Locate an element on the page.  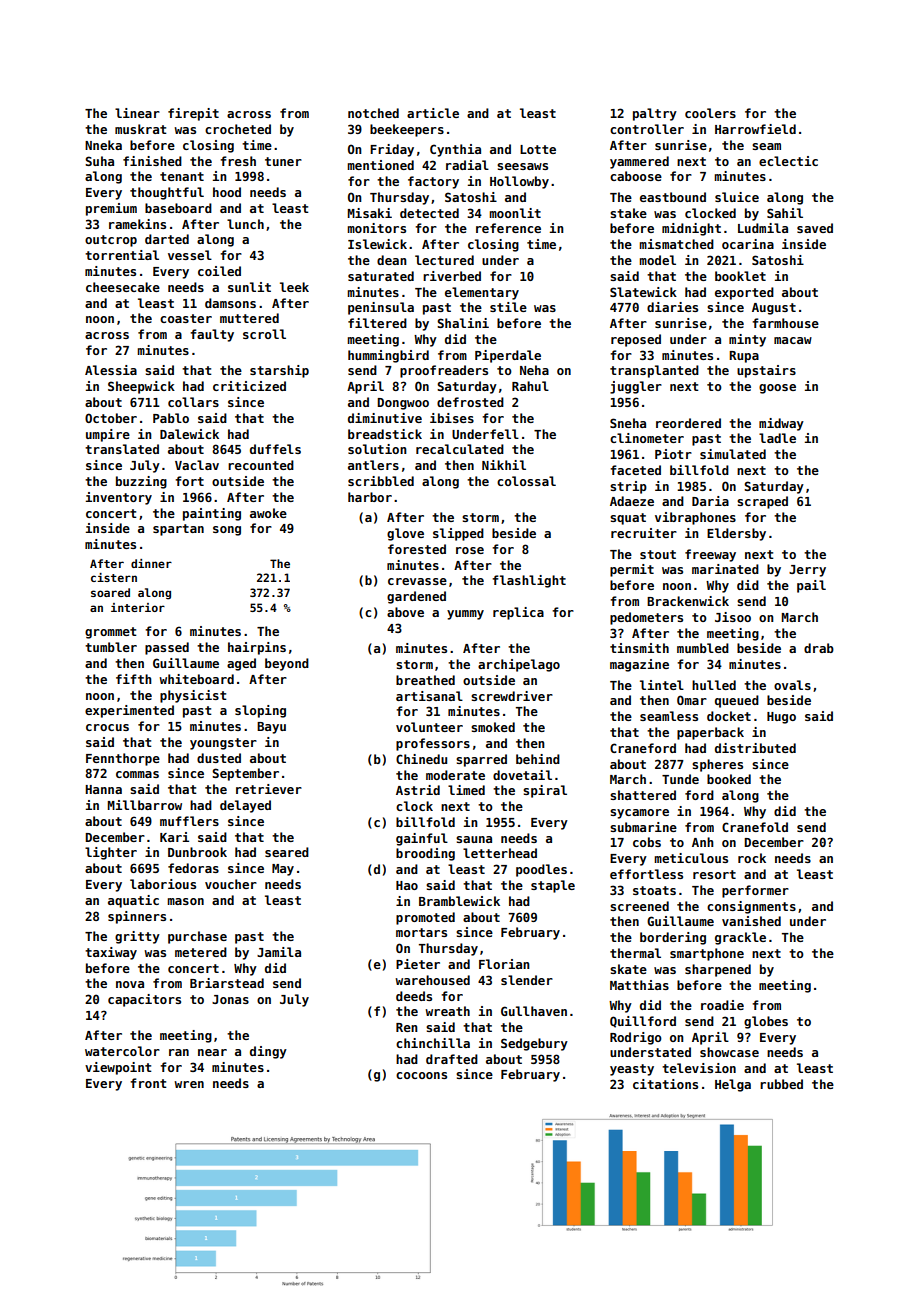
dusted is located at coordinates (219, 758).
